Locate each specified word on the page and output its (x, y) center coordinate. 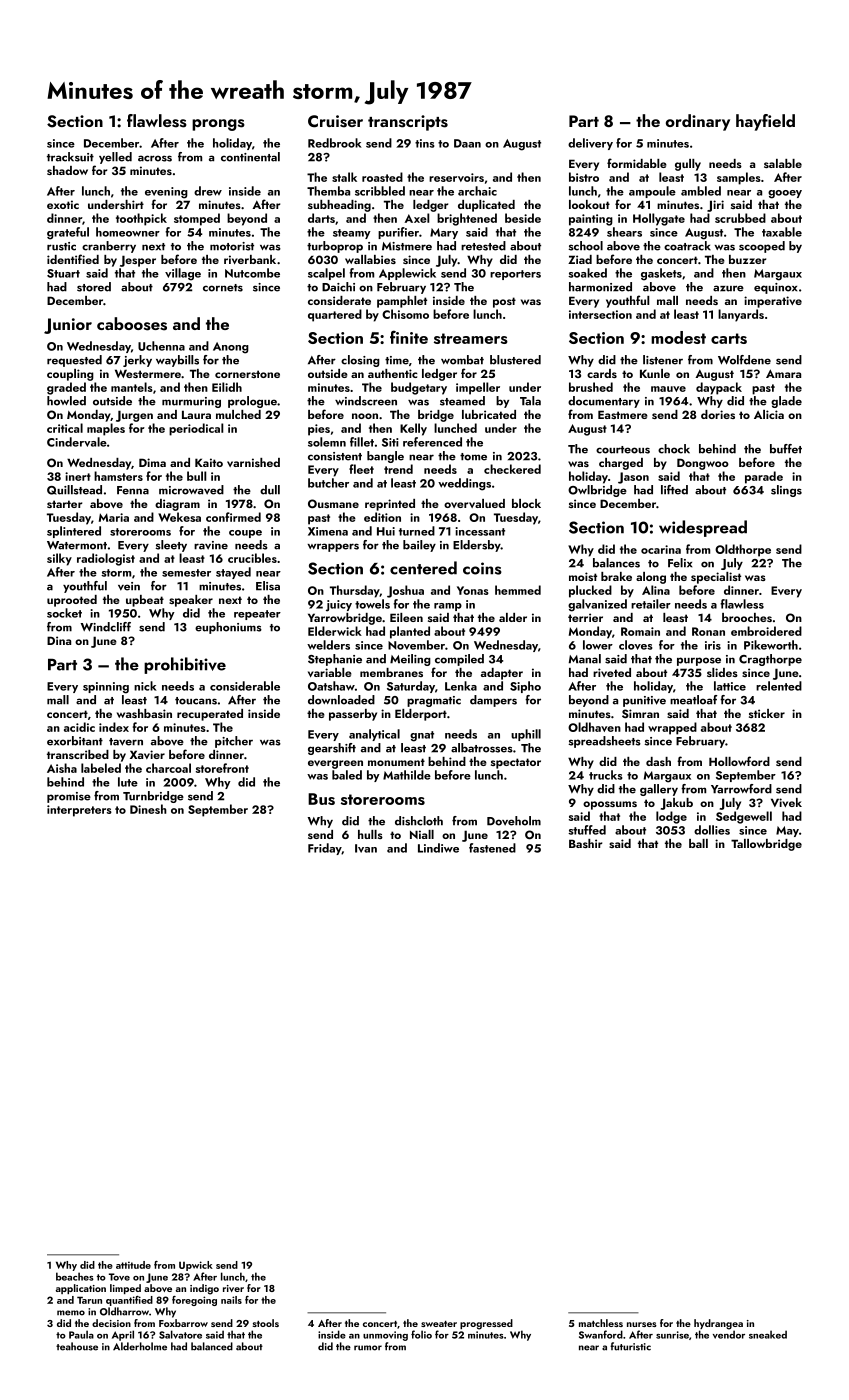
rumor (368, 1348)
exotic (63, 204)
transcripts (408, 123)
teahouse (77, 1346)
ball (698, 843)
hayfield (765, 122)
